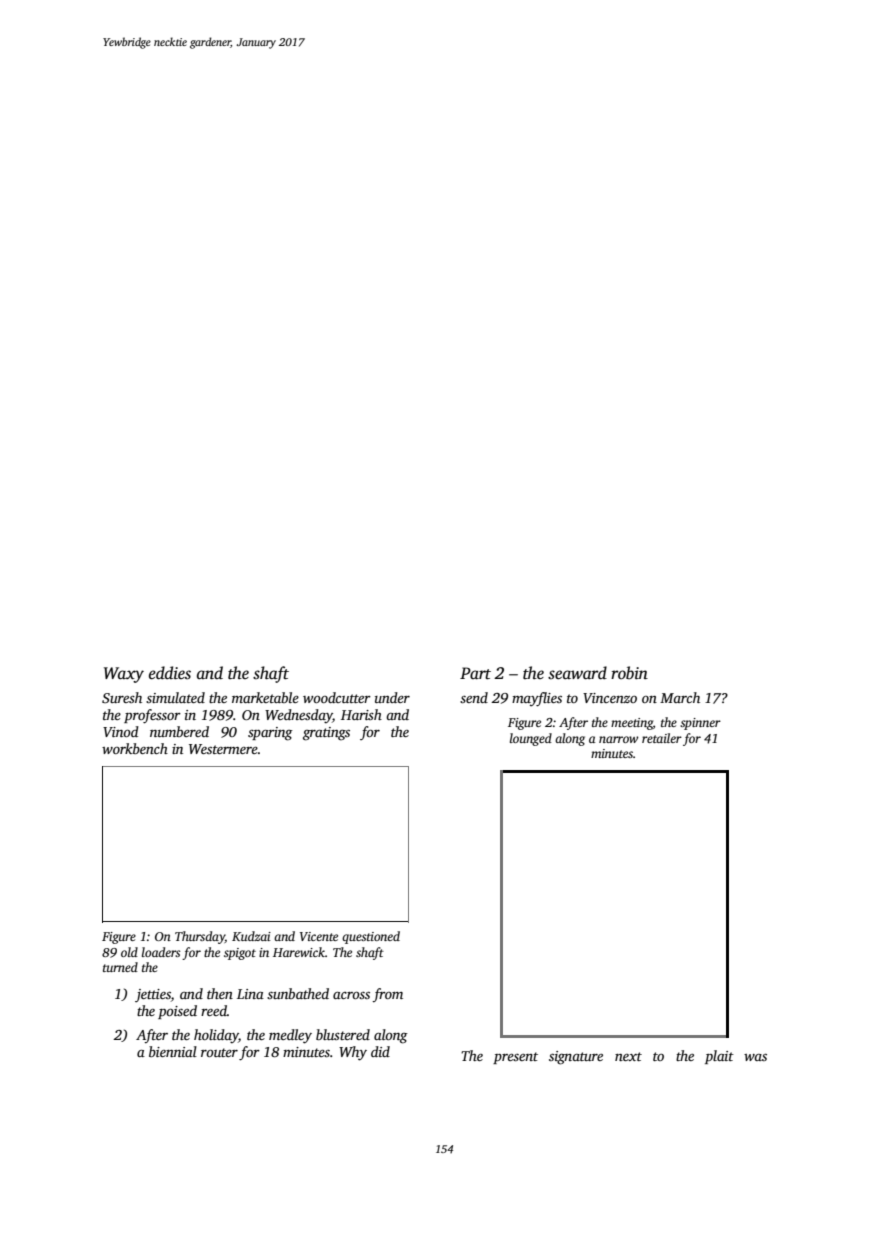 The image size is (870, 1235). What do you see at coordinates (326, 734) in the screenshot?
I see `gratings` at bounding box center [326, 734].
